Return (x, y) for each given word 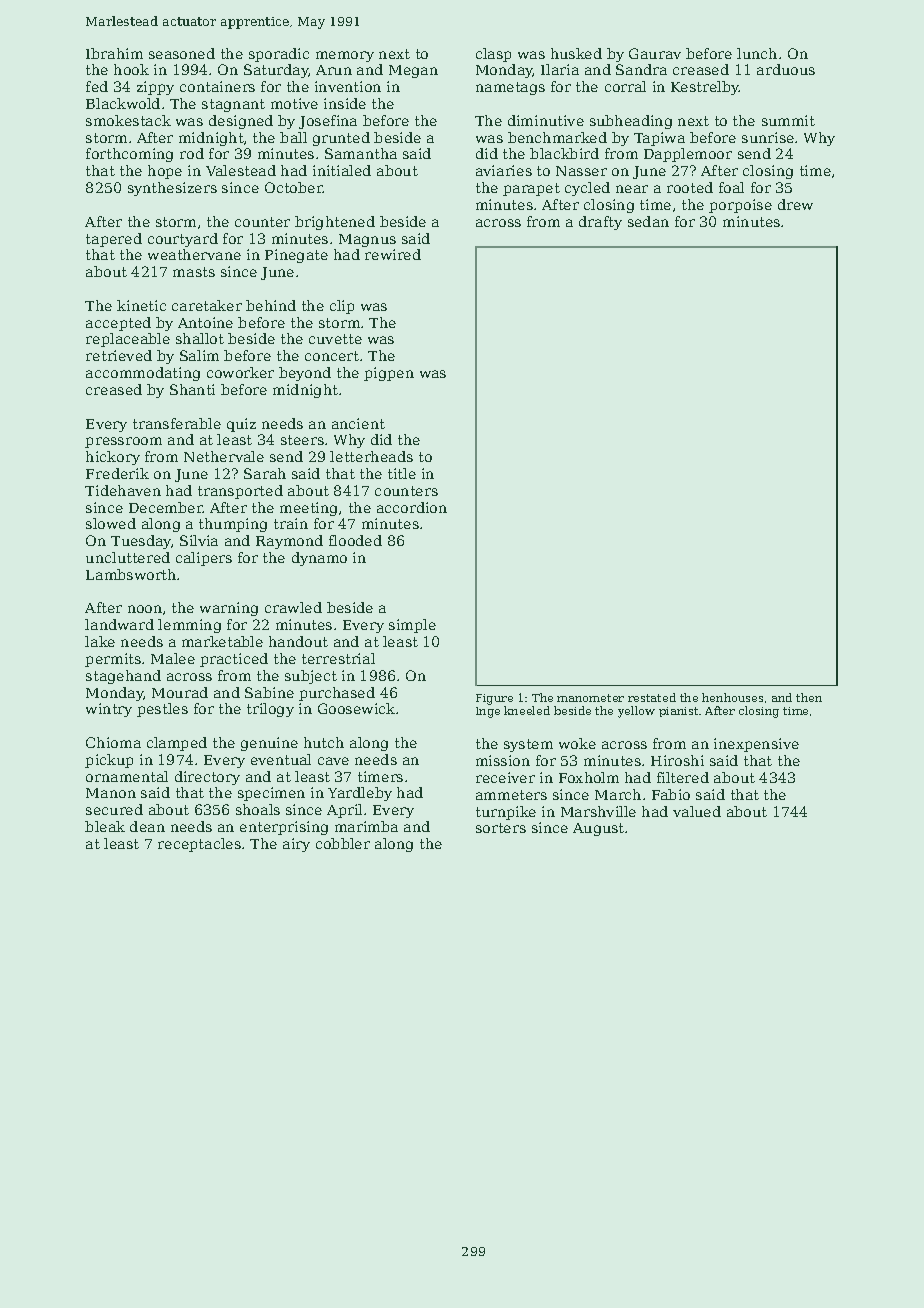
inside (345, 103)
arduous (786, 69)
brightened (335, 223)
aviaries (504, 170)
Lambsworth (131, 574)
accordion (412, 507)
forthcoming (129, 155)
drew (795, 204)
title (402, 473)
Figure (494, 699)
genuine (269, 744)
